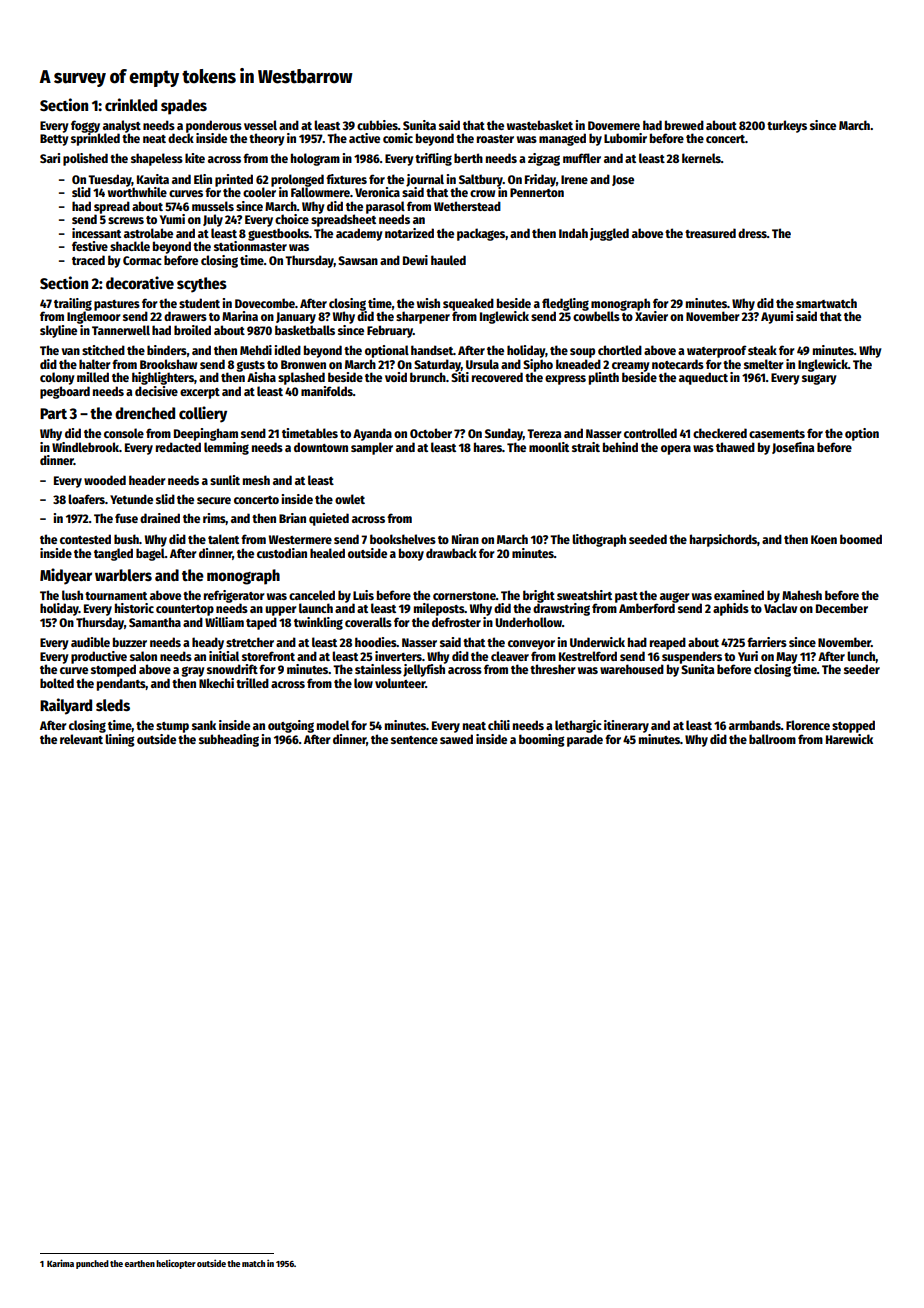 The height and width of the document is (1308, 924). I want to click on sawed, so click(456, 739).
